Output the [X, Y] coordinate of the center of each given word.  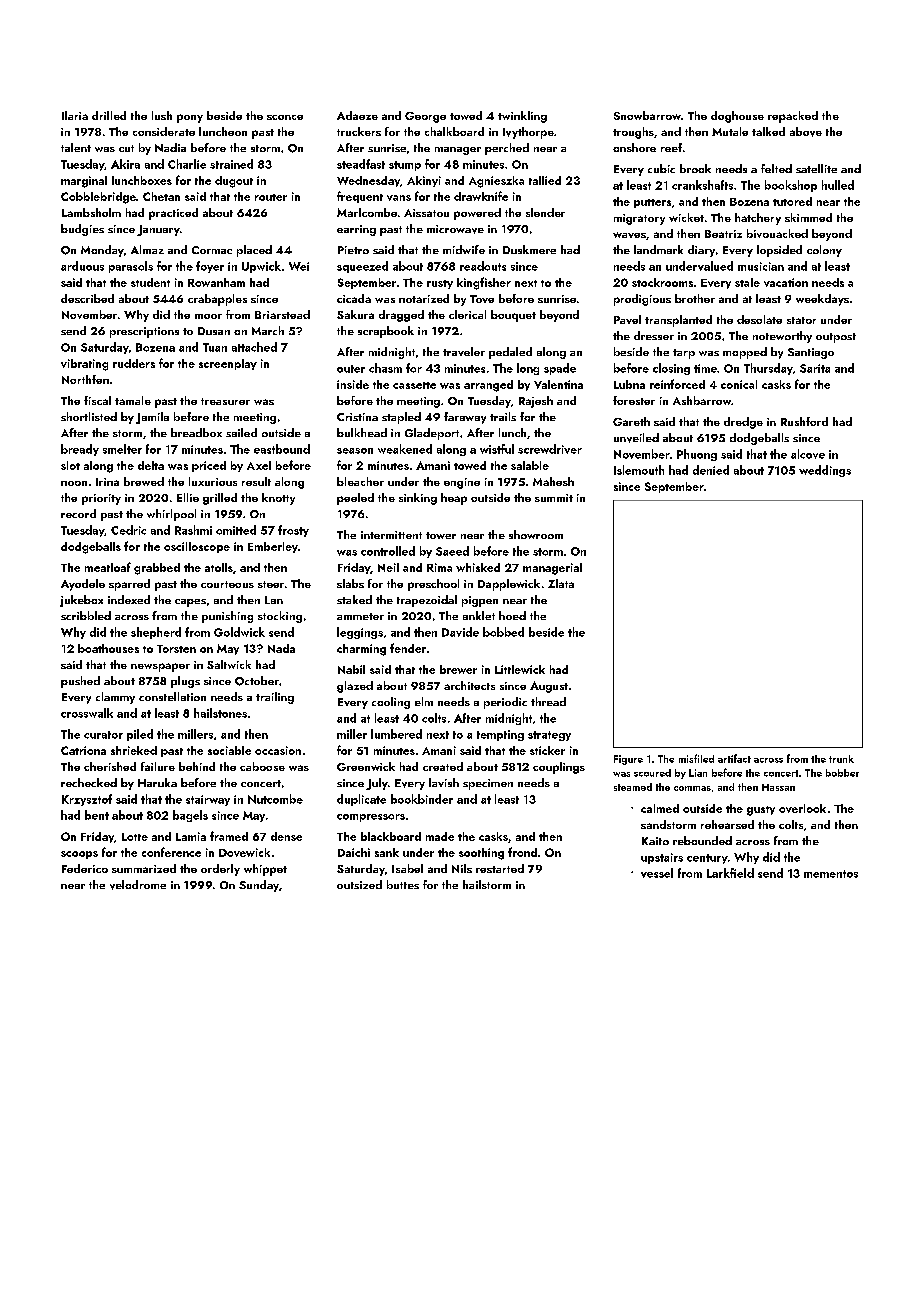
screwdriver [550, 449]
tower [441, 535]
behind [197, 766]
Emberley [273, 547]
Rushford [804, 421]
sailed [241, 432]
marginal [84, 182]
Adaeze [357, 115]
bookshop [791, 186]
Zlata [561, 583]
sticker [547, 750]
